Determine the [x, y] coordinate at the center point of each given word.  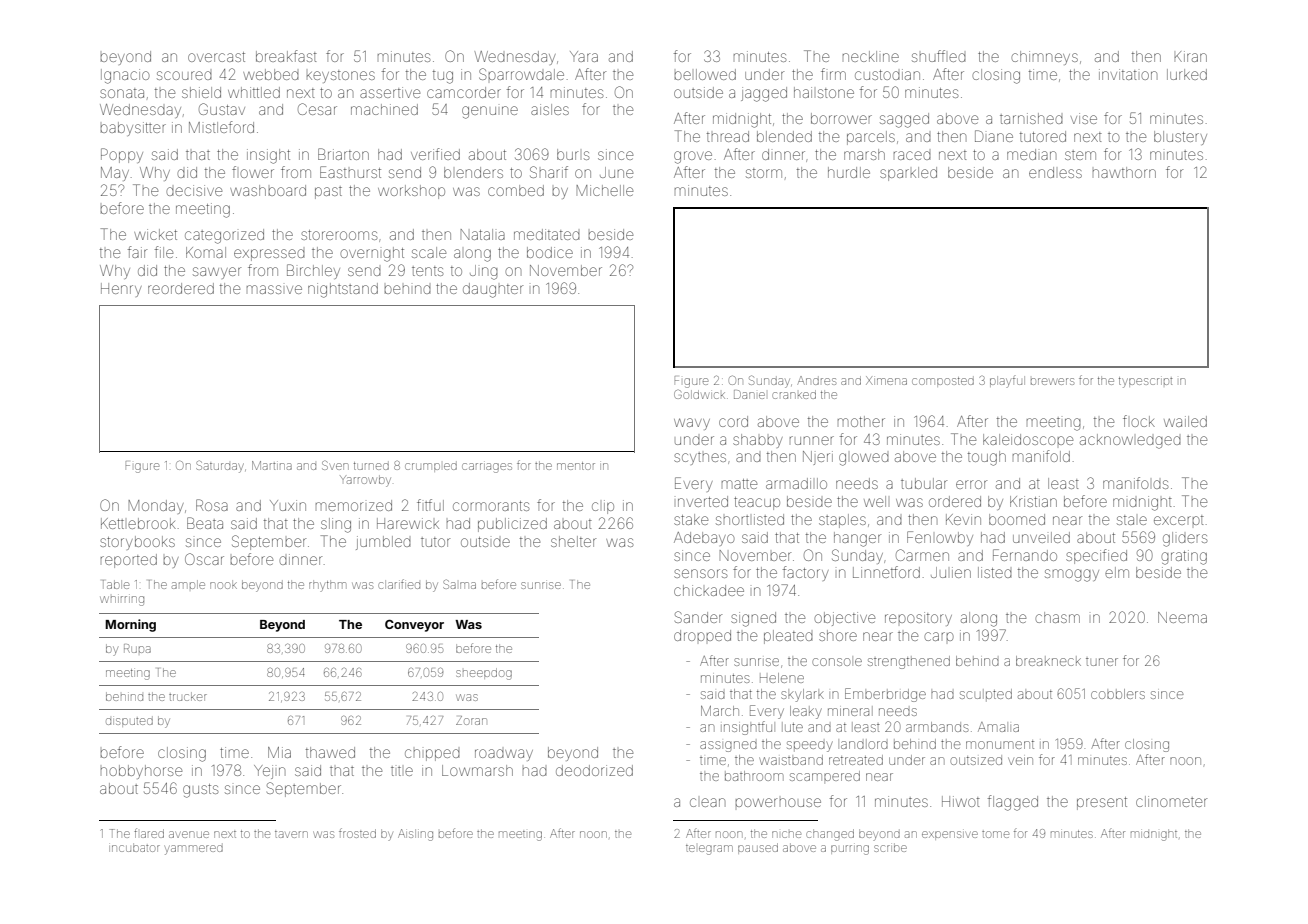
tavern [291, 834]
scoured [184, 75]
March [720, 711]
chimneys [1044, 58]
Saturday [220, 466]
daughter [493, 290]
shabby [758, 441]
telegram [709, 850]
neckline [871, 56]
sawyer [217, 273]
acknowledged [1130, 441]
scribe [890, 847]
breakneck [1048, 661]
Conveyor [414, 625]
